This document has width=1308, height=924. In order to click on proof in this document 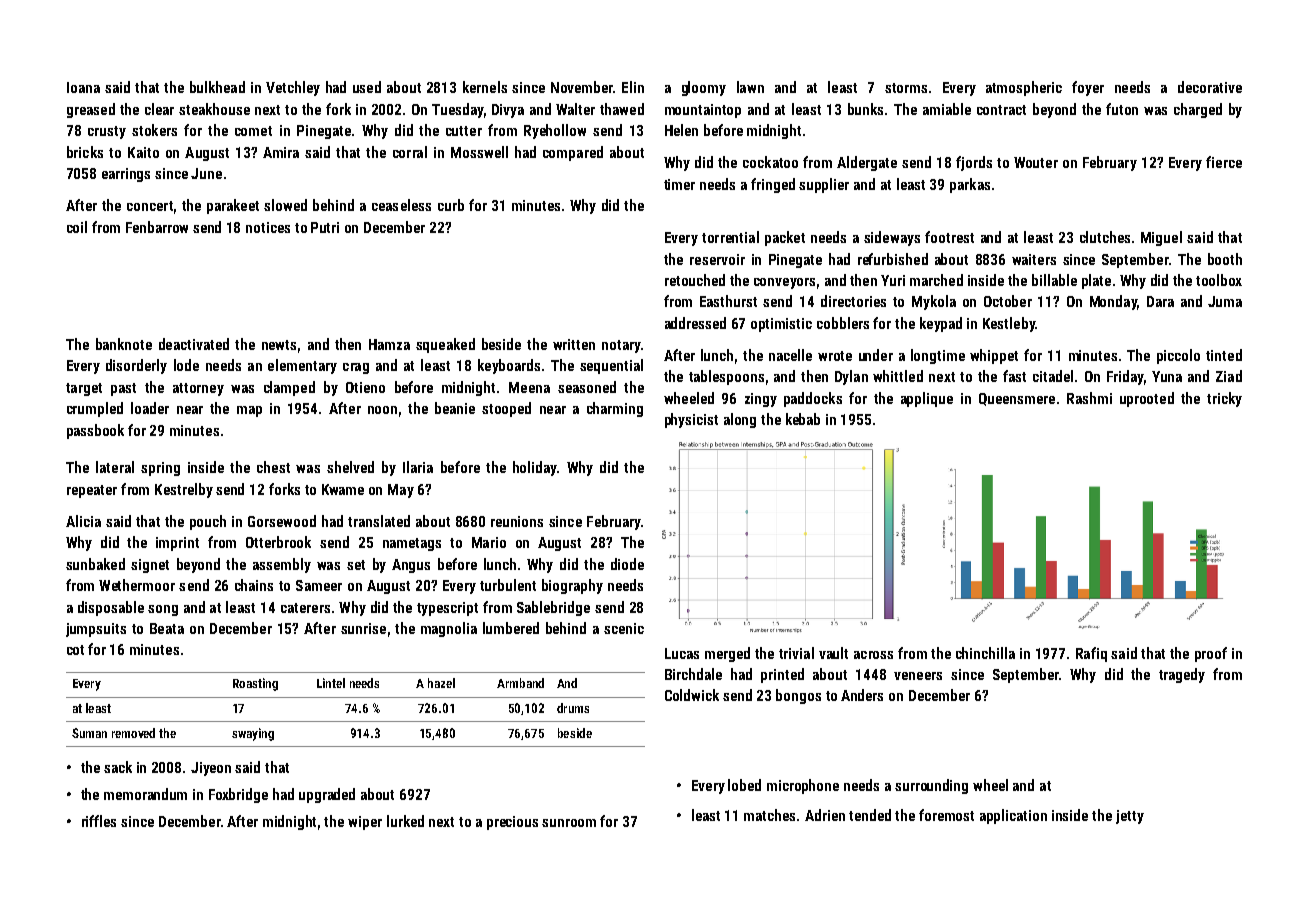, I will do `click(1211, 654)`.
